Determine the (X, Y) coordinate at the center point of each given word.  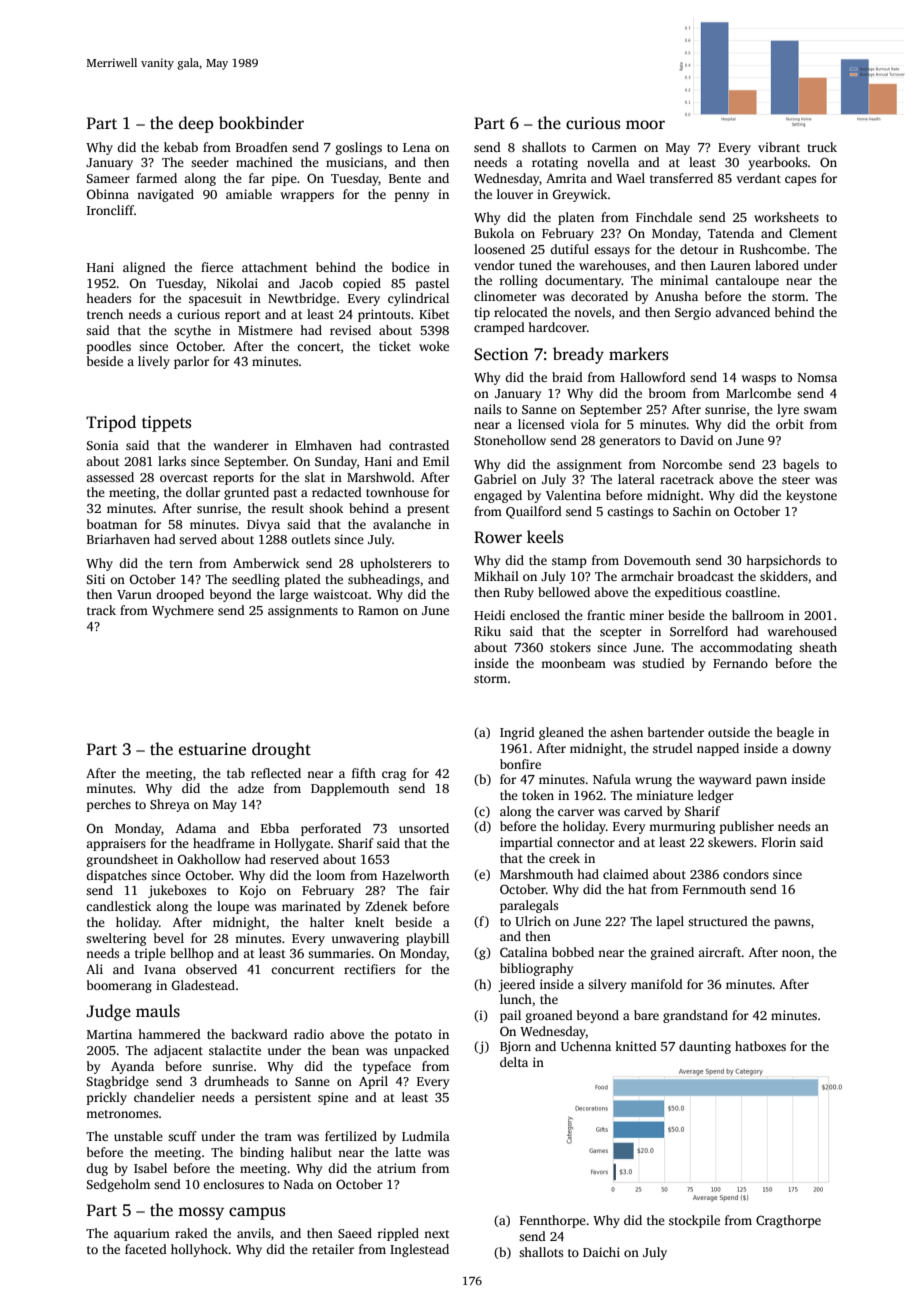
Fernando (740, 663)
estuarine (212, 749)
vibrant (779, 147)
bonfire (520, 764)
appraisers (116, 844)
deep (196, 124)
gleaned (561, 733)
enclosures (233, 1184)
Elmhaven (323, 445)
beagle (795, 733)
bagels (801, 465)
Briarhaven (118, 539)
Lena (416, 147)
